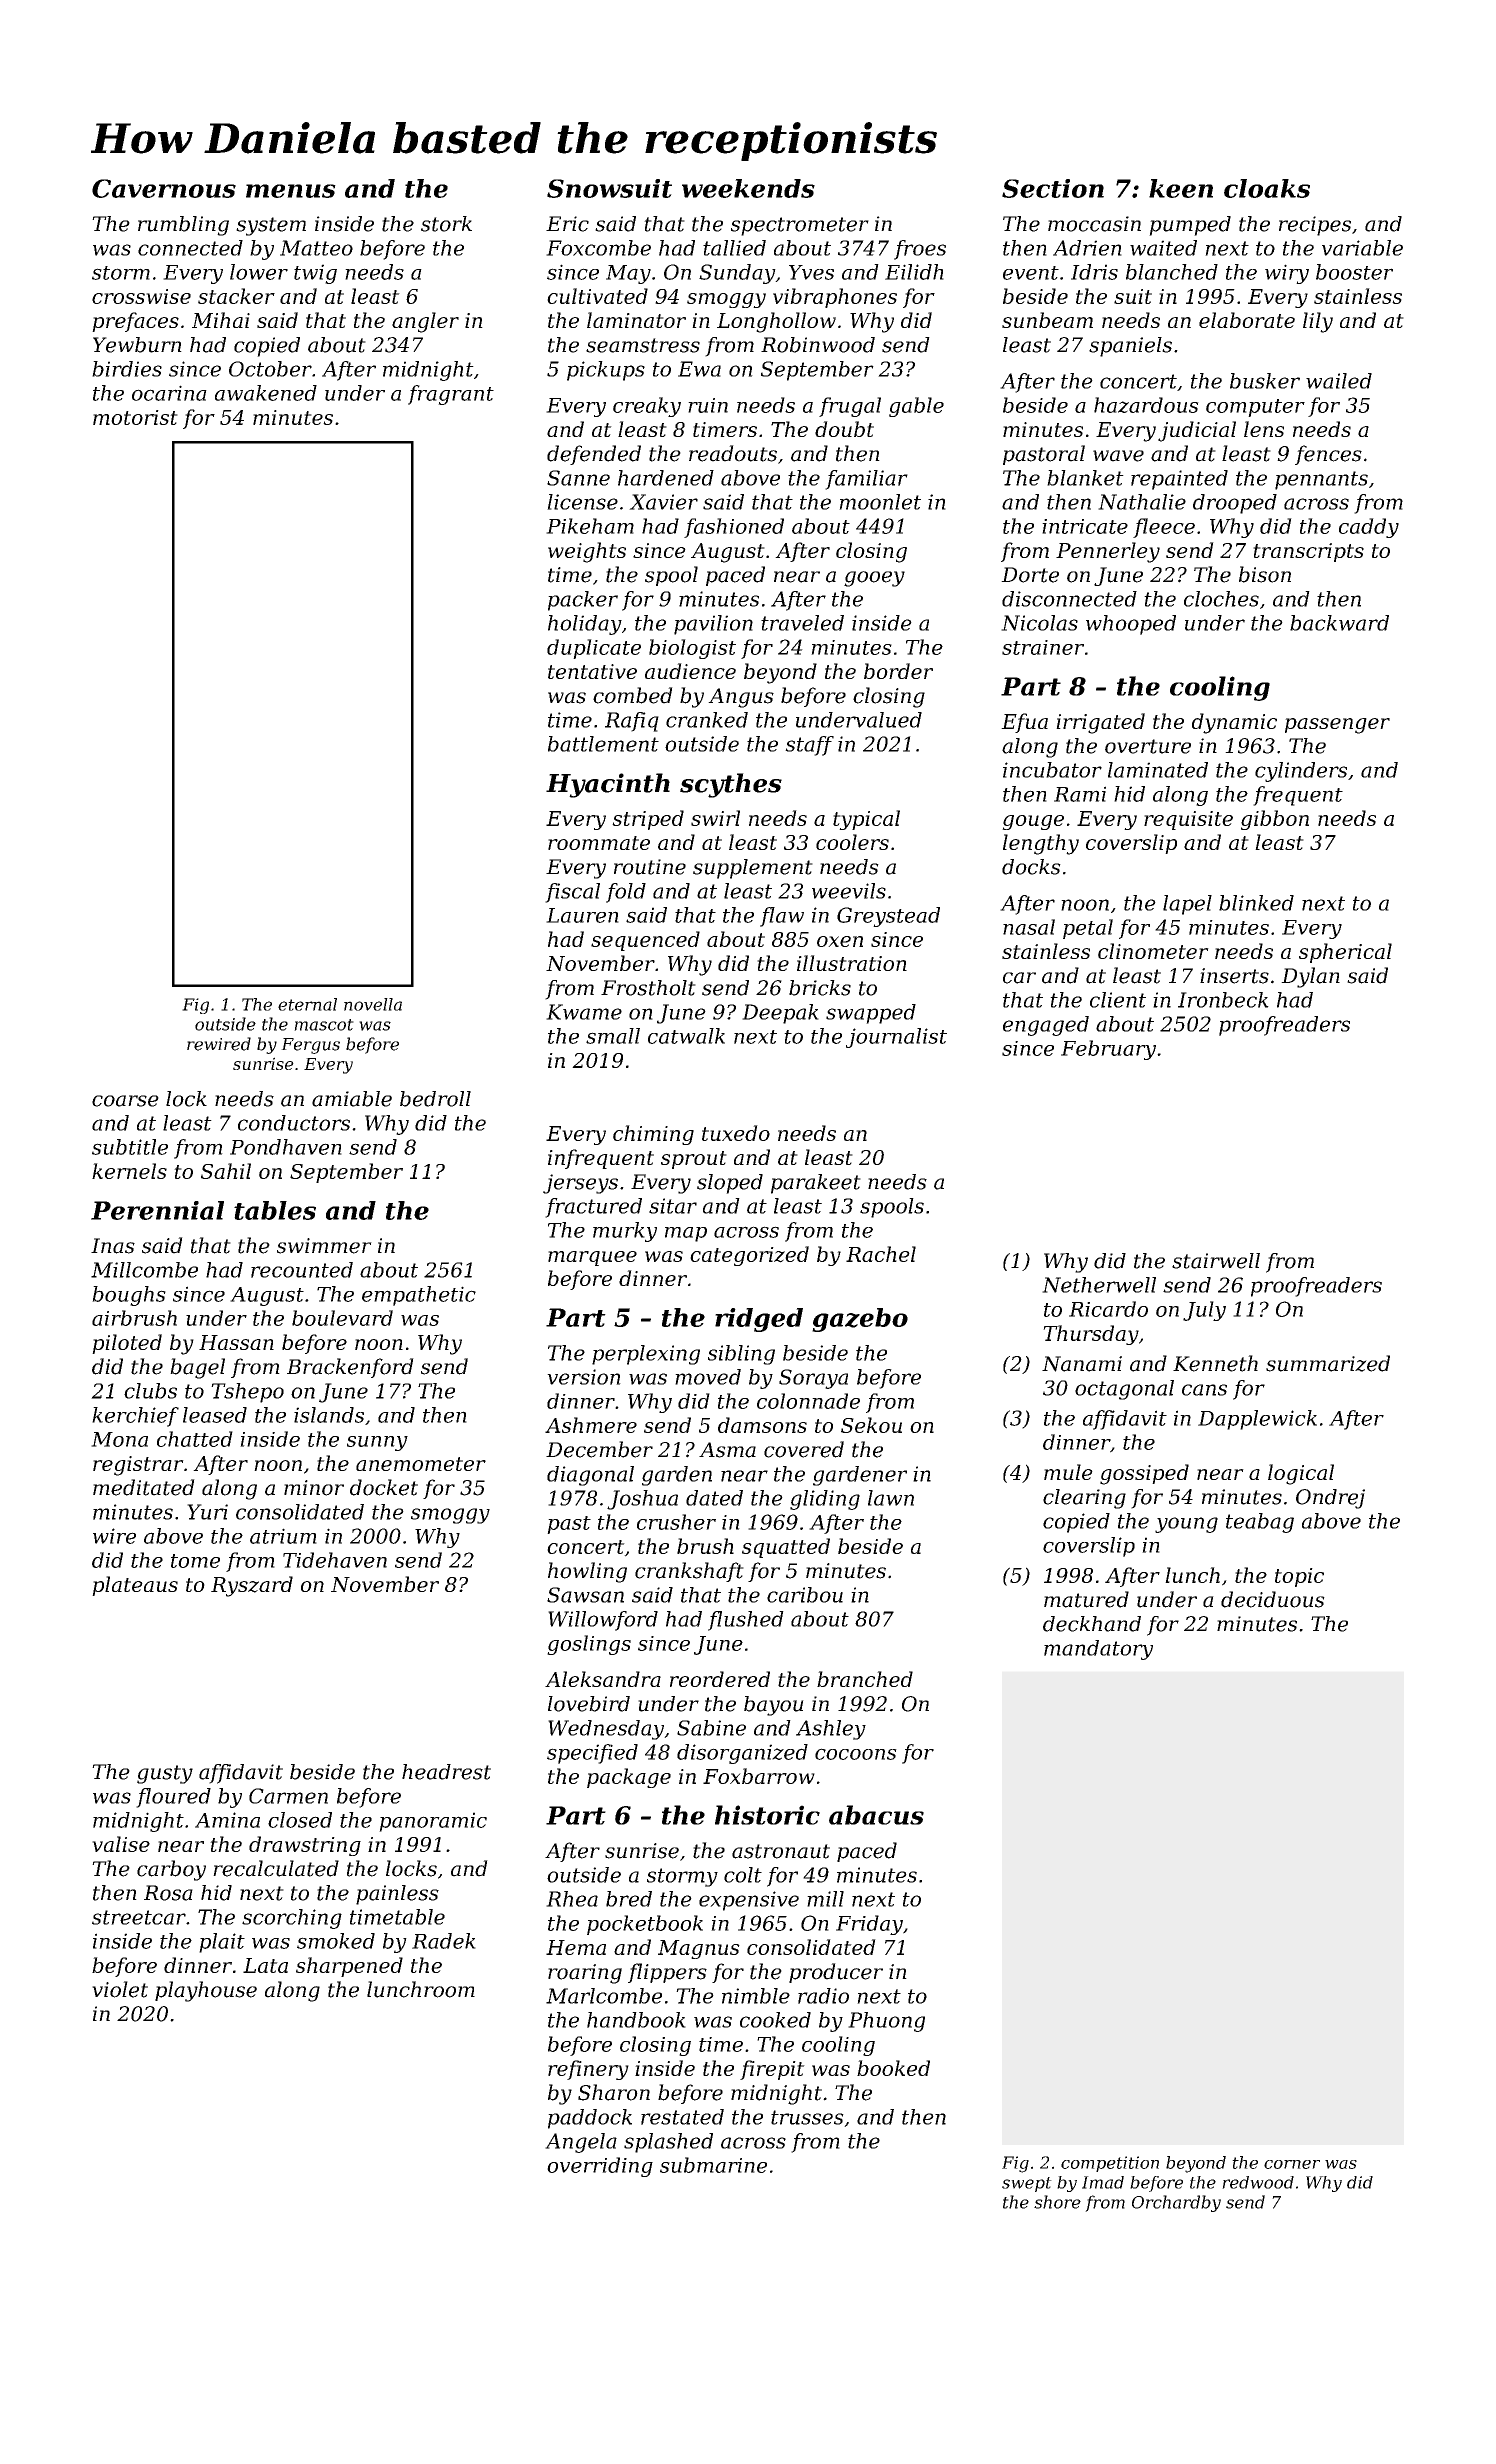 This document has height=2464, width=1496. Describe the element at coordinates (593, 1208) in the document. I see `fractured` at that location.
